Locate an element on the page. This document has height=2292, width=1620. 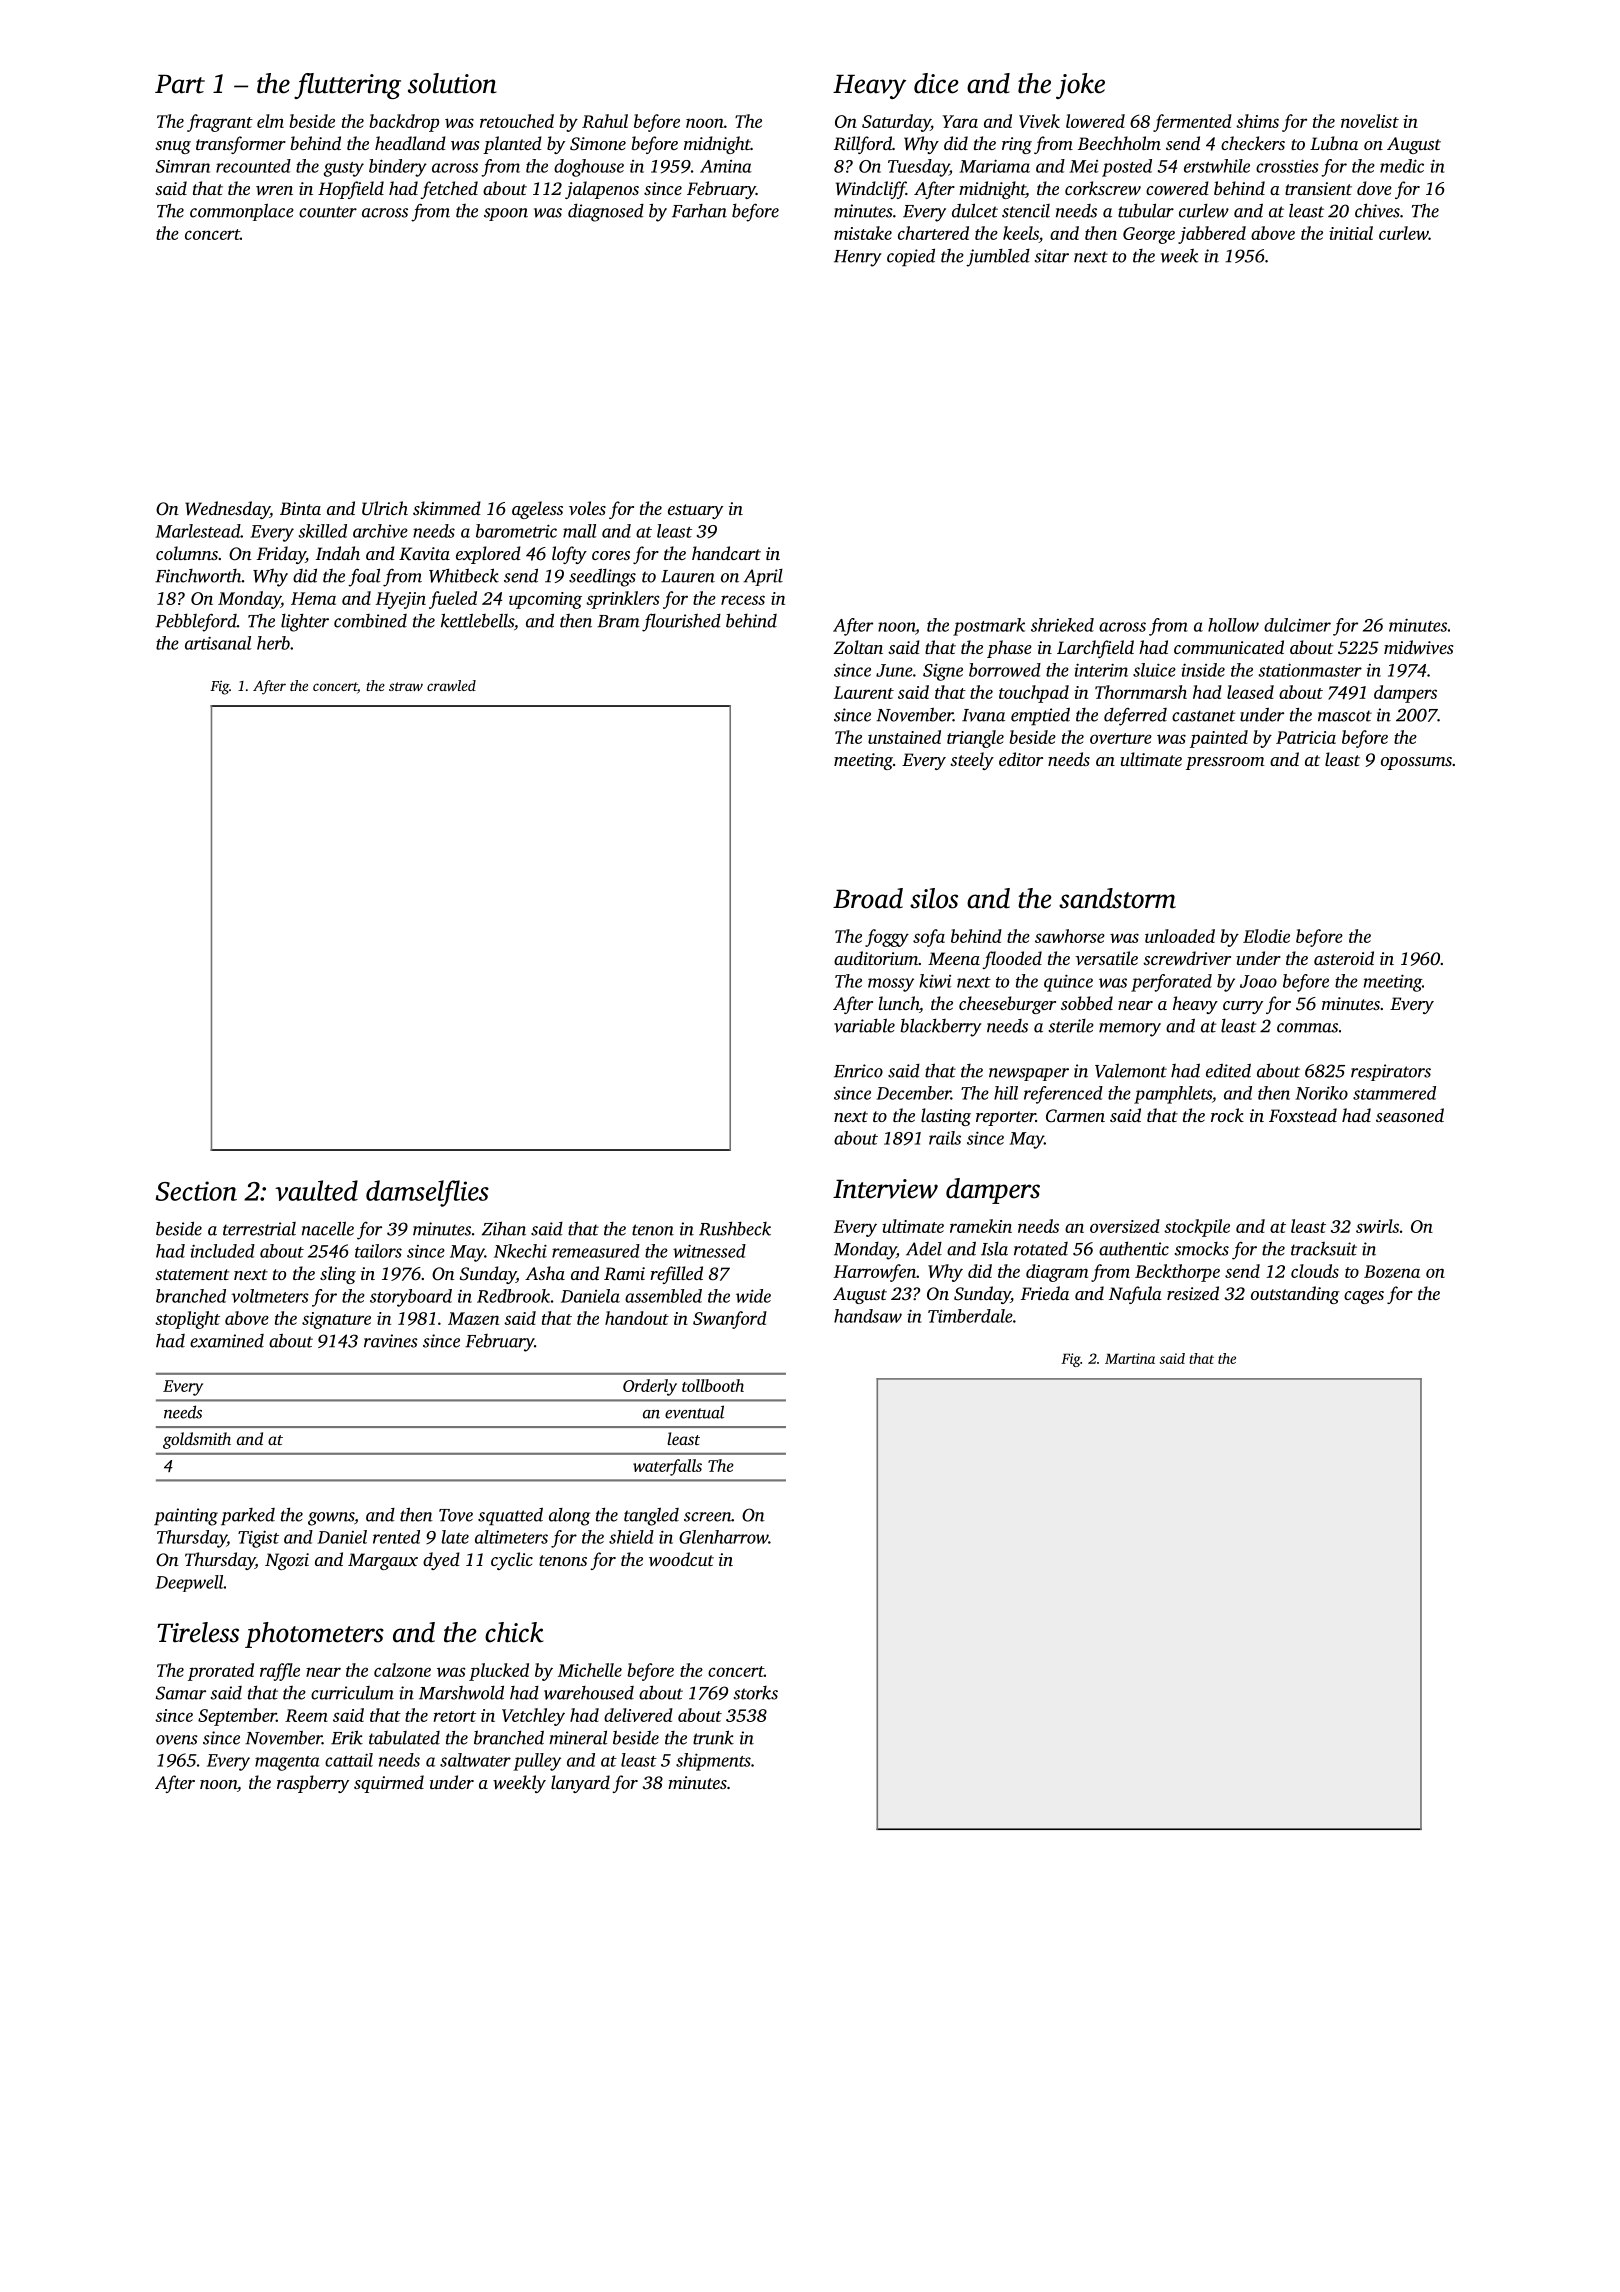
shipments is located at coordinates (713, 1762).
